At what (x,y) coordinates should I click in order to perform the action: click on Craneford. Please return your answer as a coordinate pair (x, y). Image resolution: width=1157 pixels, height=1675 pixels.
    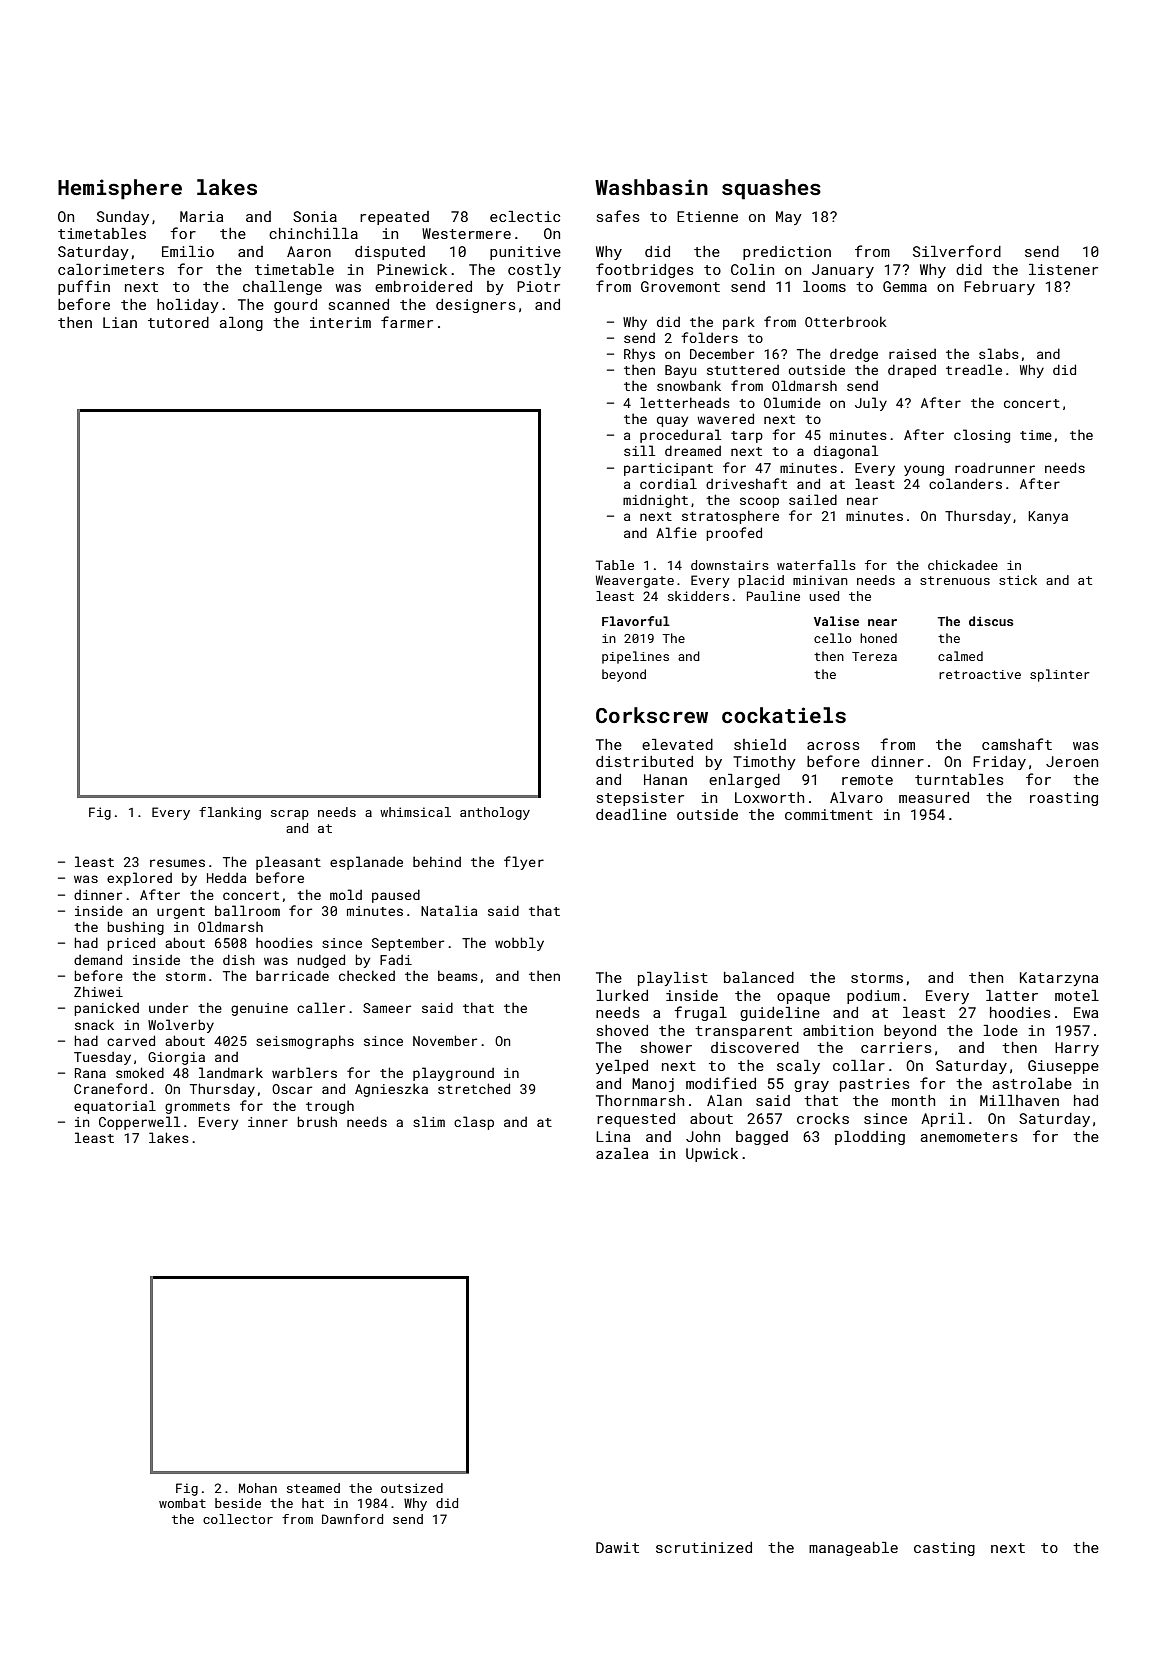
    Looking at the image, I should click on (110, 1088).
